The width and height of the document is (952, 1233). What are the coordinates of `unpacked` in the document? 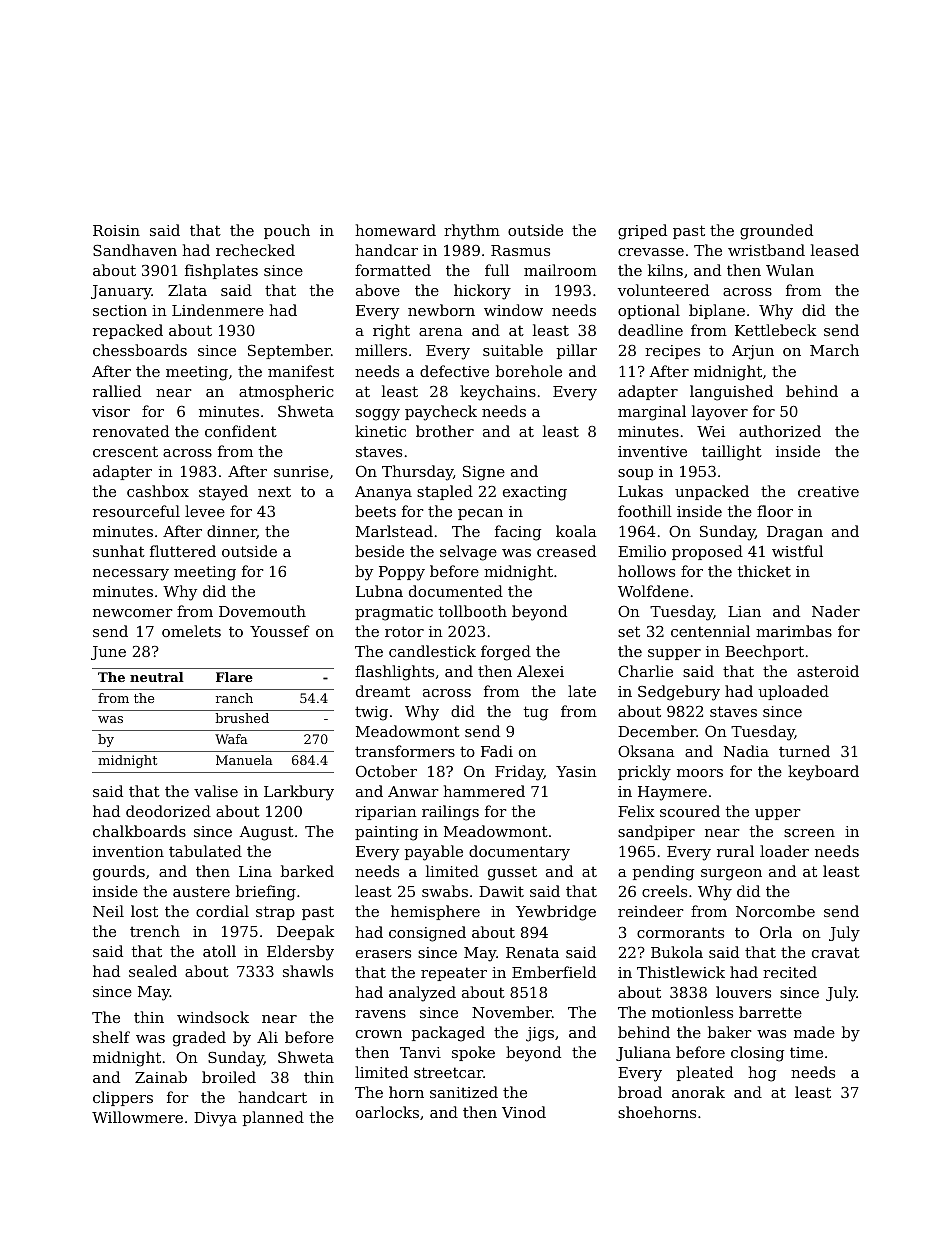 It's located at (712, 492).
